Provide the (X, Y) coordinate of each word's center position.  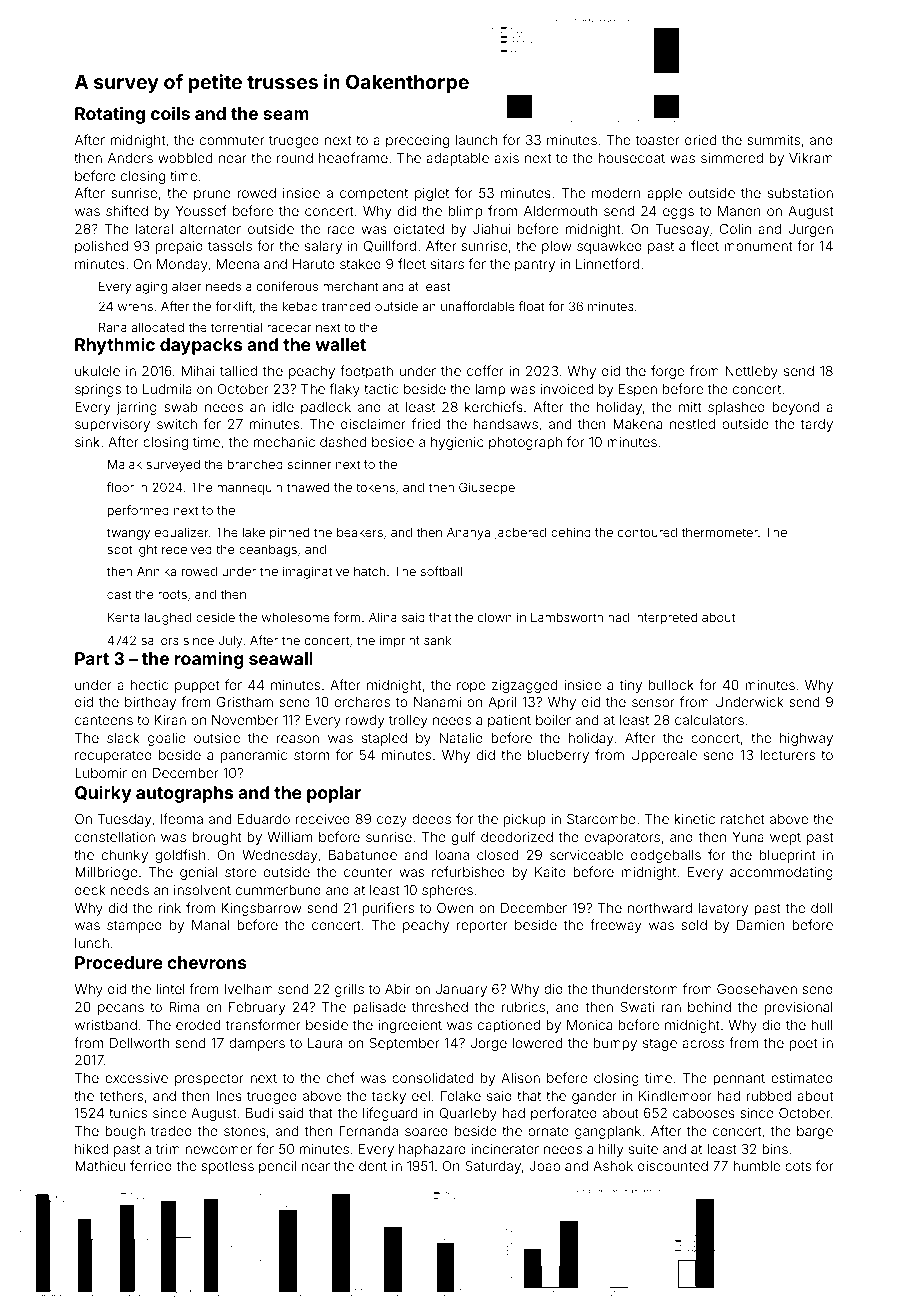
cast (119, 594)
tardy (817, 425)
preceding (417, 141)
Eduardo (264, 819)
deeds (431, 819)
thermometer (719, 532)
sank (437, 640)
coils (170, 113)
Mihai (198, 371)
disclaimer (373, 424)
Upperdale (664, 756)
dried (700, 140)
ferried (151, 1165)
